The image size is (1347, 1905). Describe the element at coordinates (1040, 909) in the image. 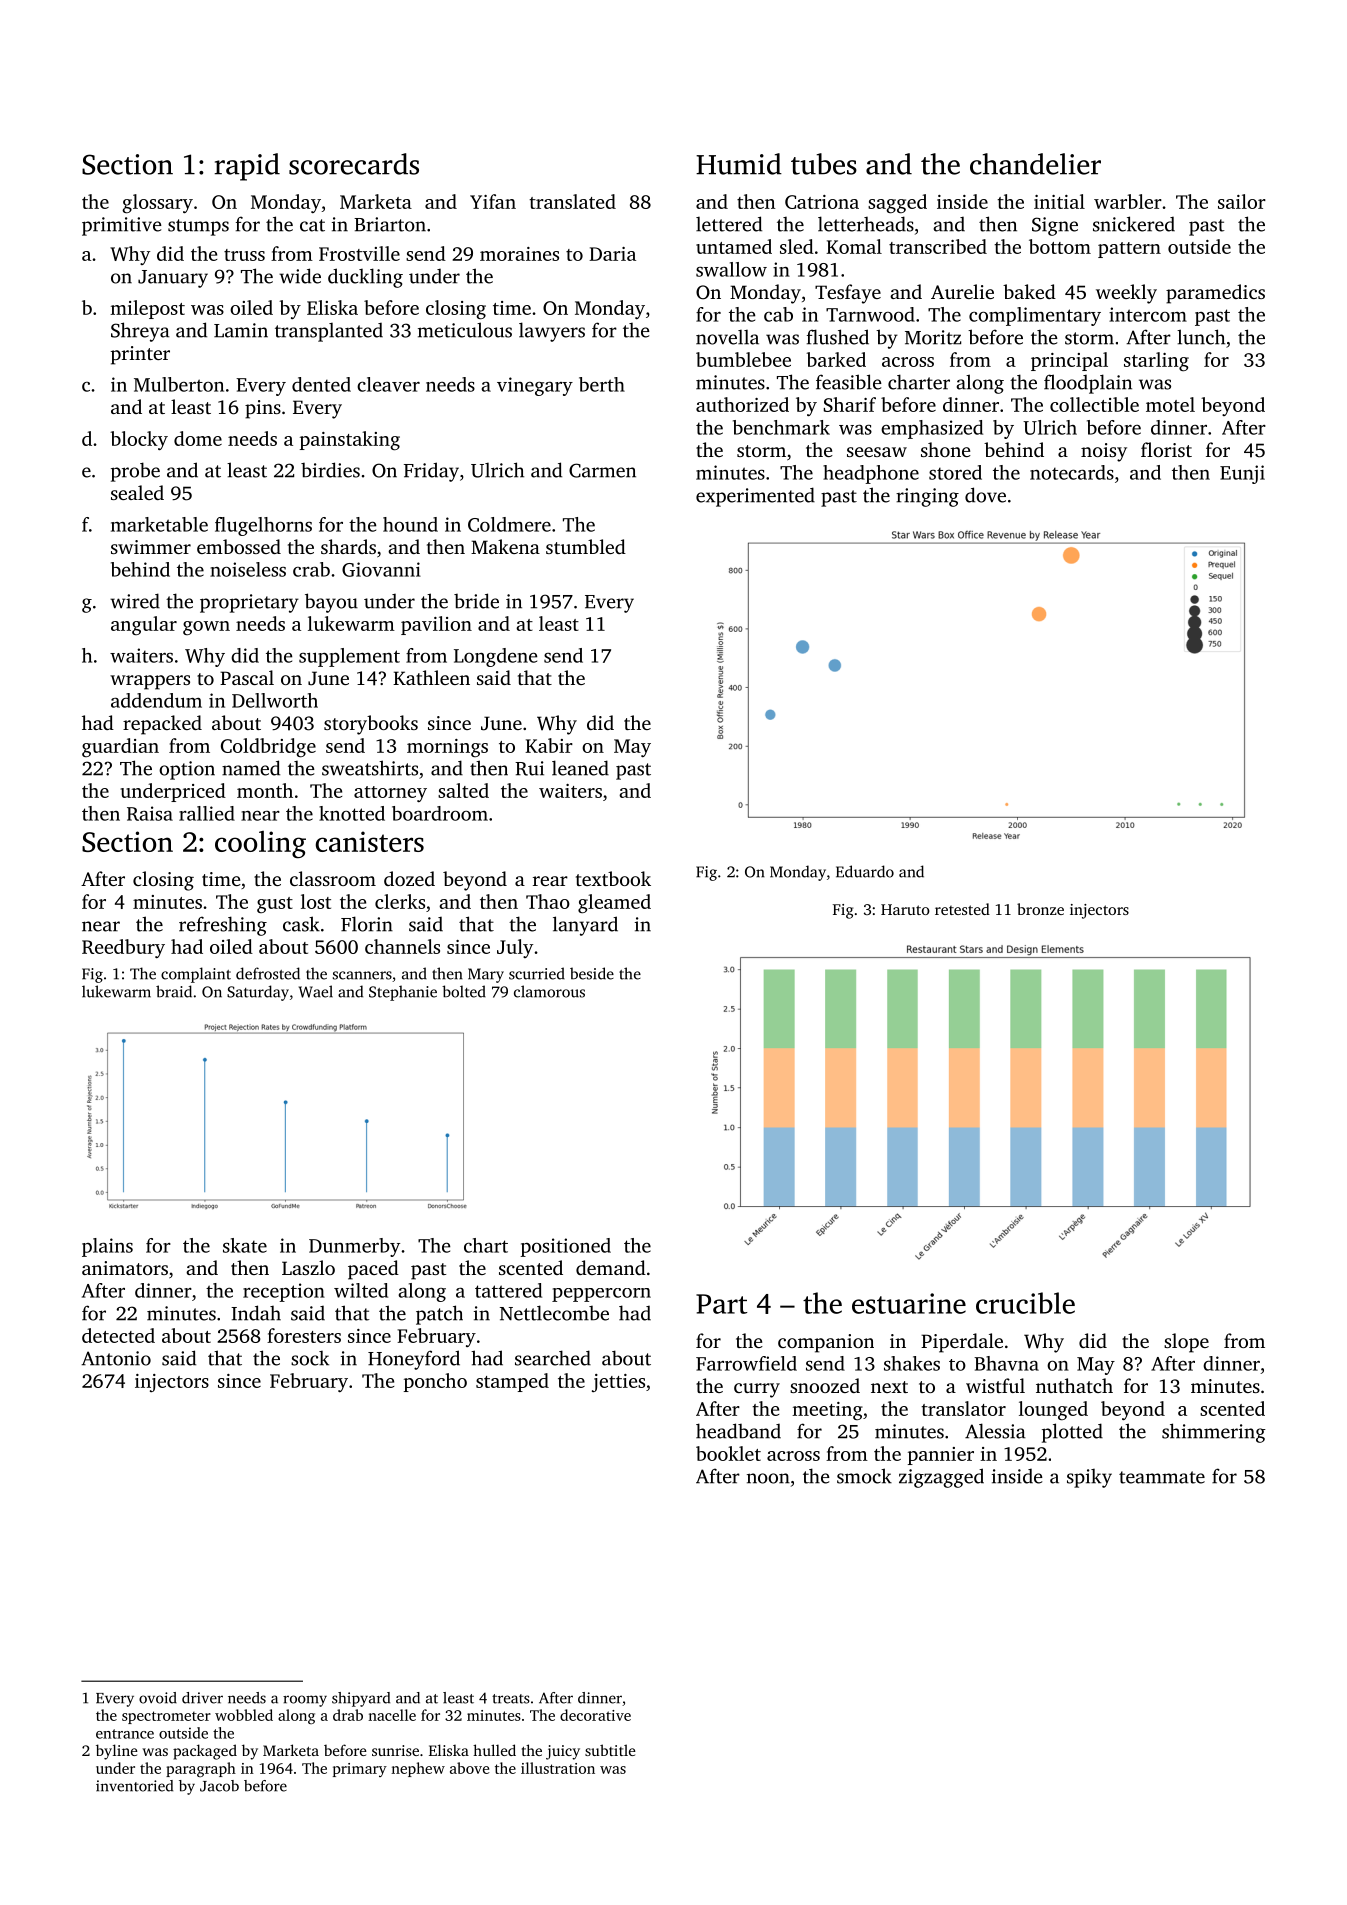

I see `bronze` at that location.
